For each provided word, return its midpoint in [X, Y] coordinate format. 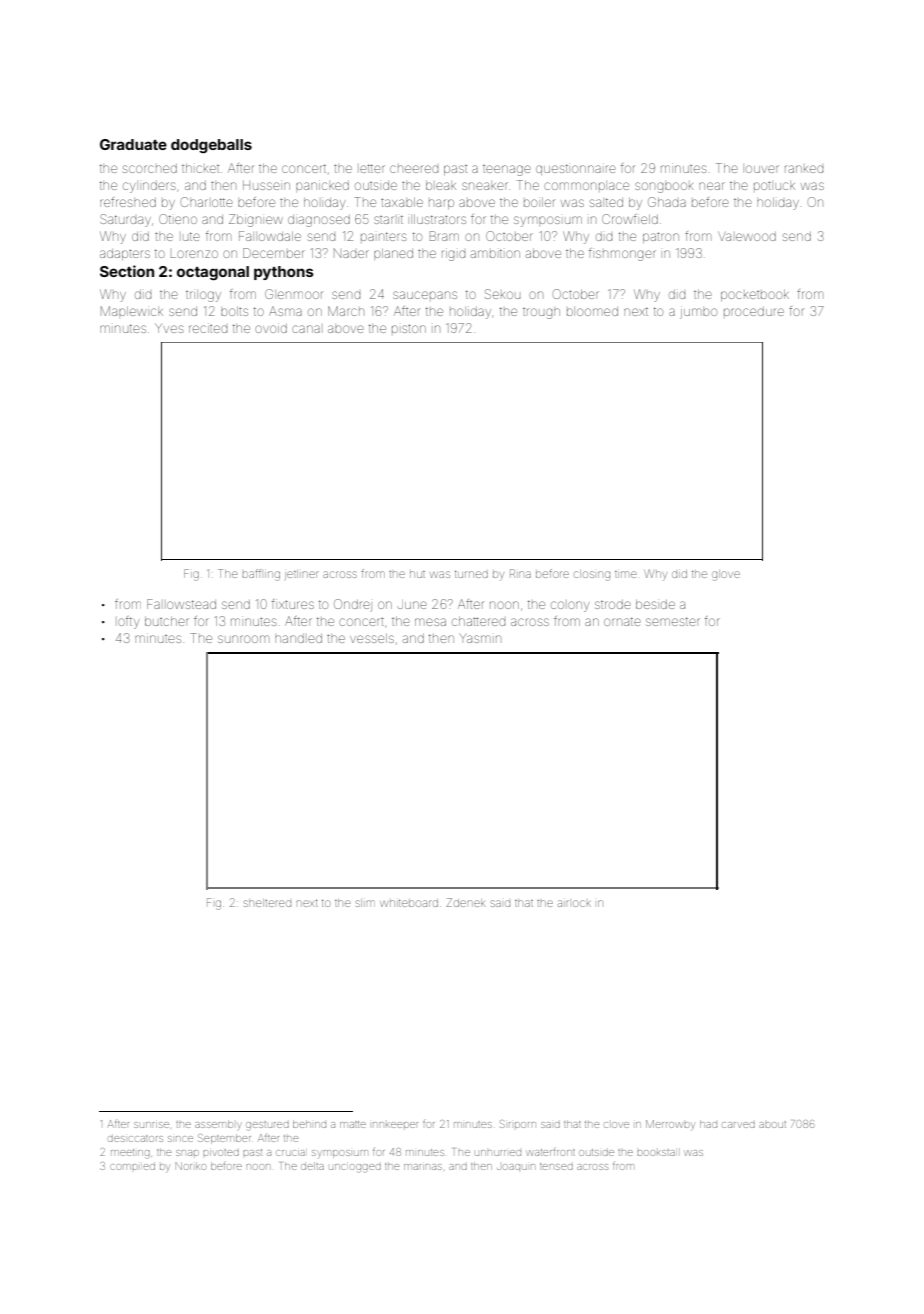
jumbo [698, 312]
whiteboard [409, 903]
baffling [261, 575]
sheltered [267, 903]
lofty [128, 622]
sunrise [151, 1125]
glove [726, 575]
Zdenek [465, 902]
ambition [495, 253]
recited [208, 328]
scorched [150, 168]
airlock [574, 903]
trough [541, 313]
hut [417, 574]
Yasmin [480, 638]
